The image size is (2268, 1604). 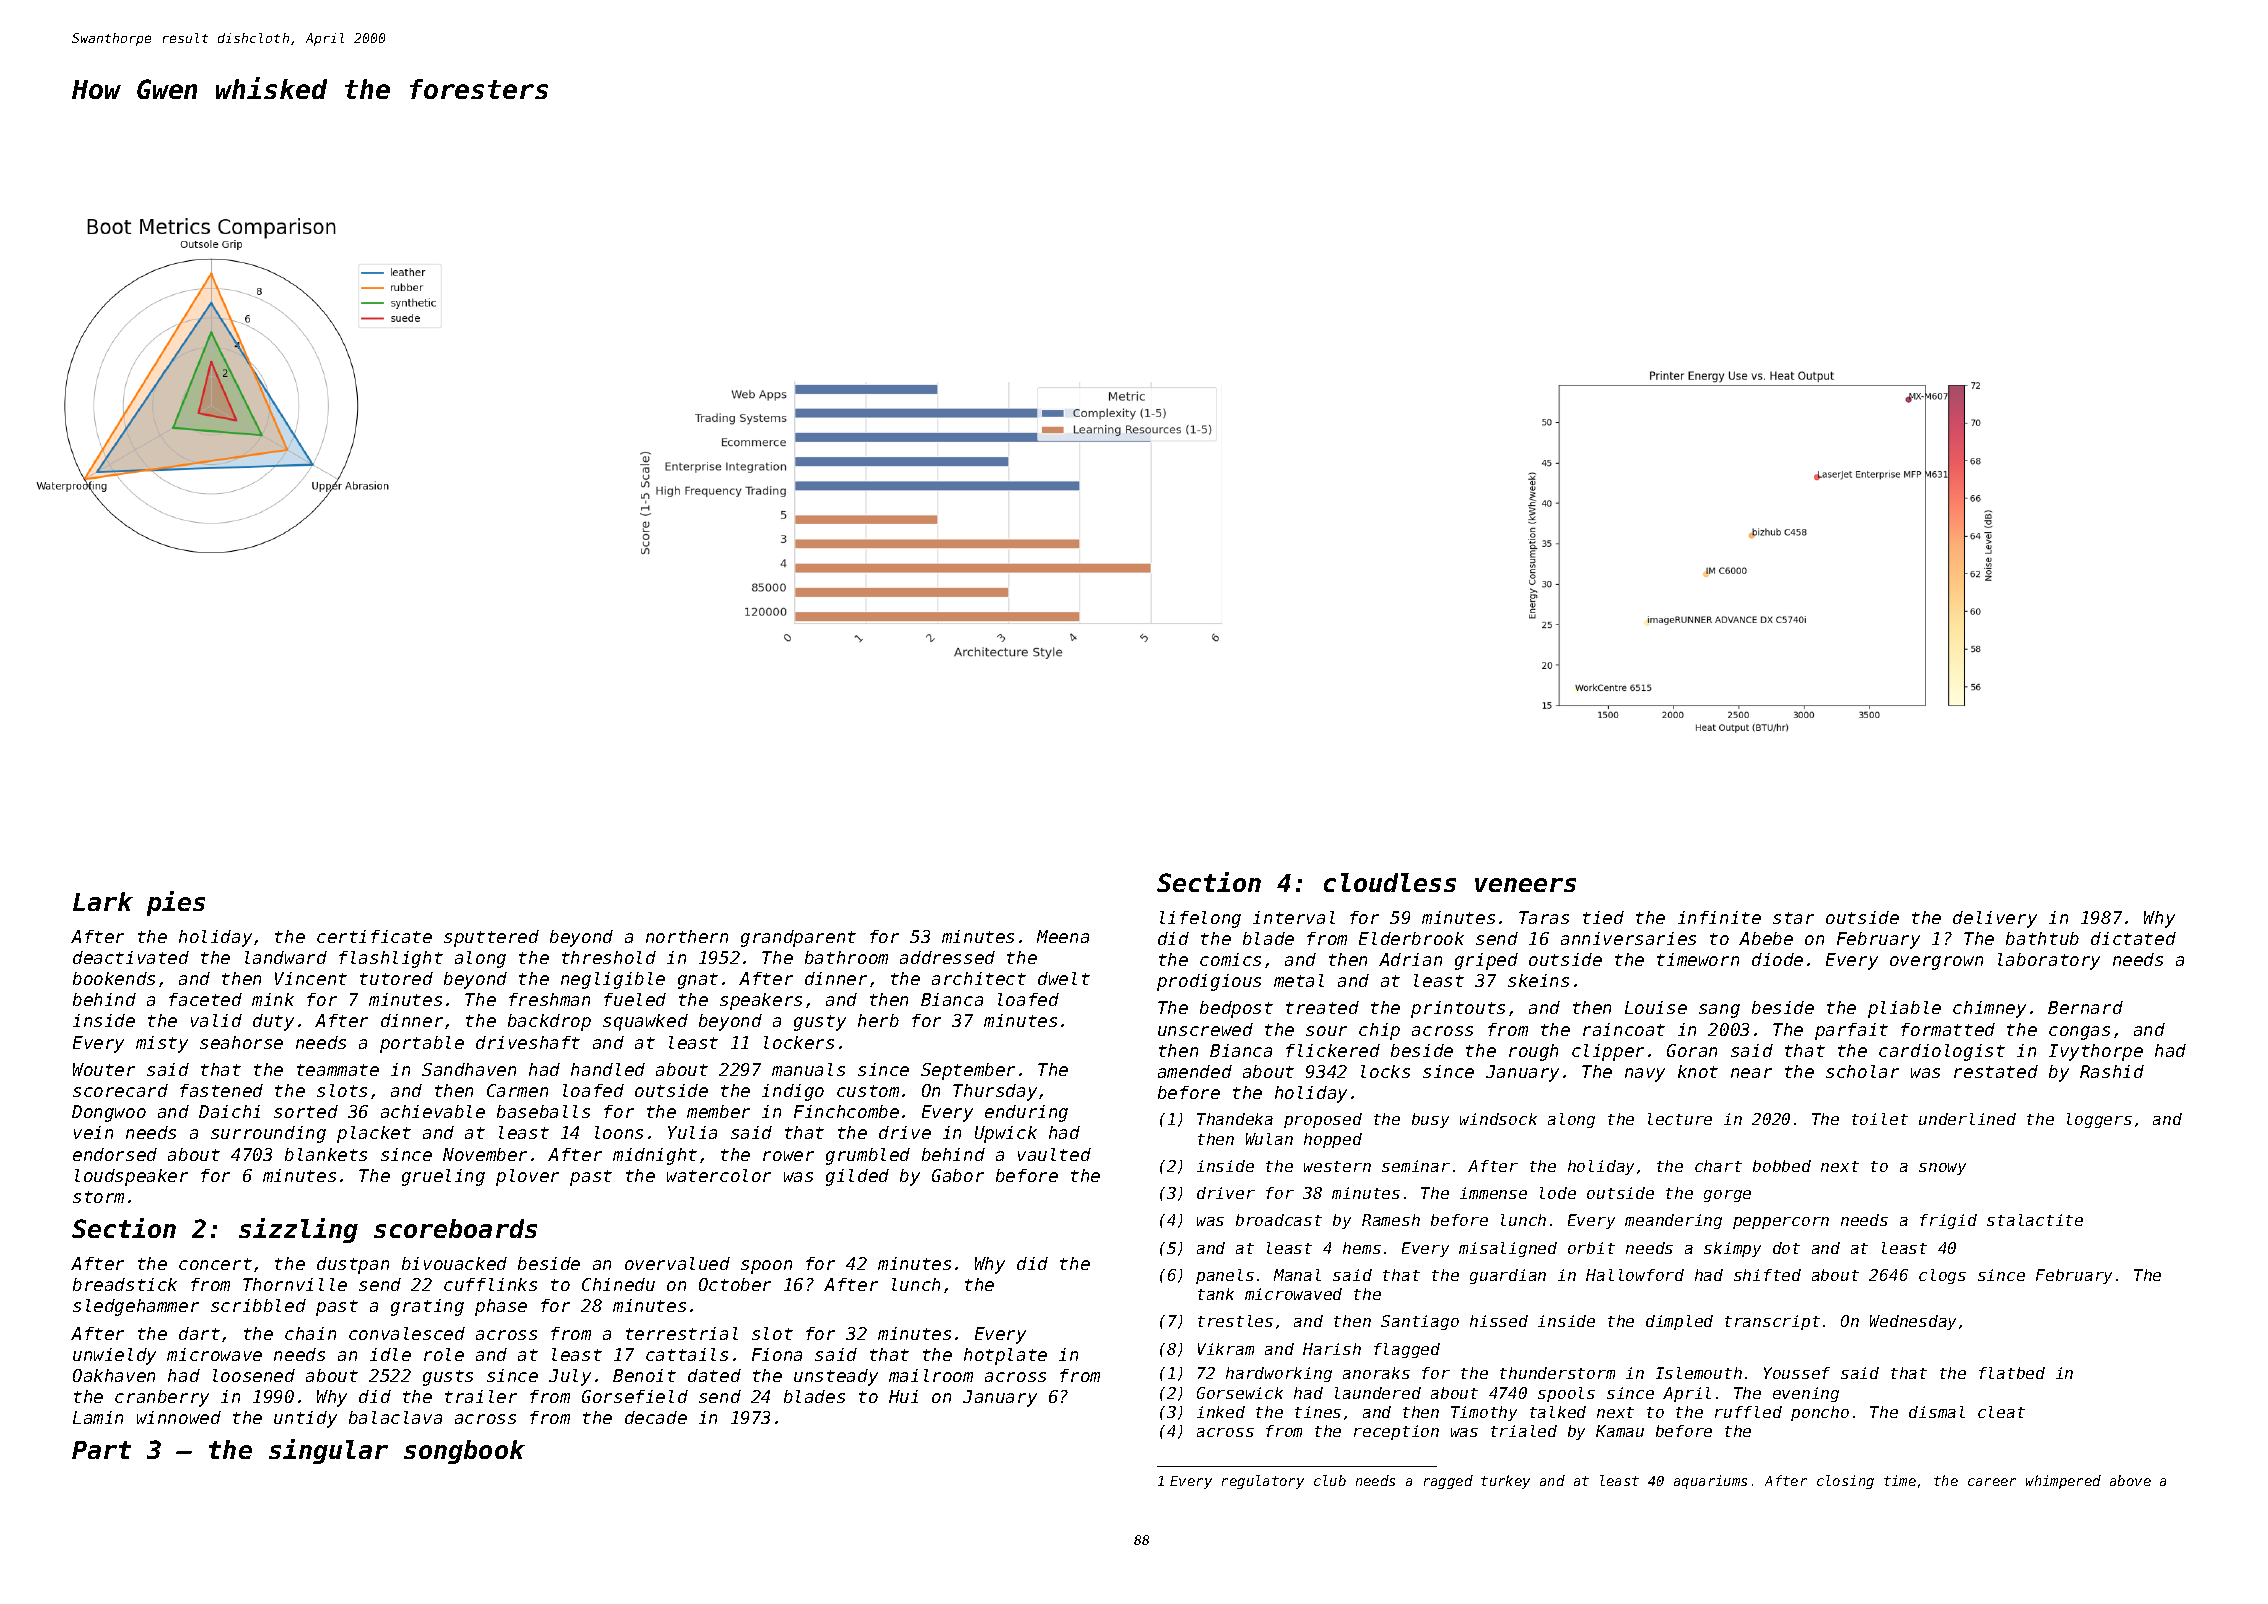 What do you see at coordinates (846, 1111) in the screenshot?
I see `Finchcombe` at bounding box center [846, 1111].
